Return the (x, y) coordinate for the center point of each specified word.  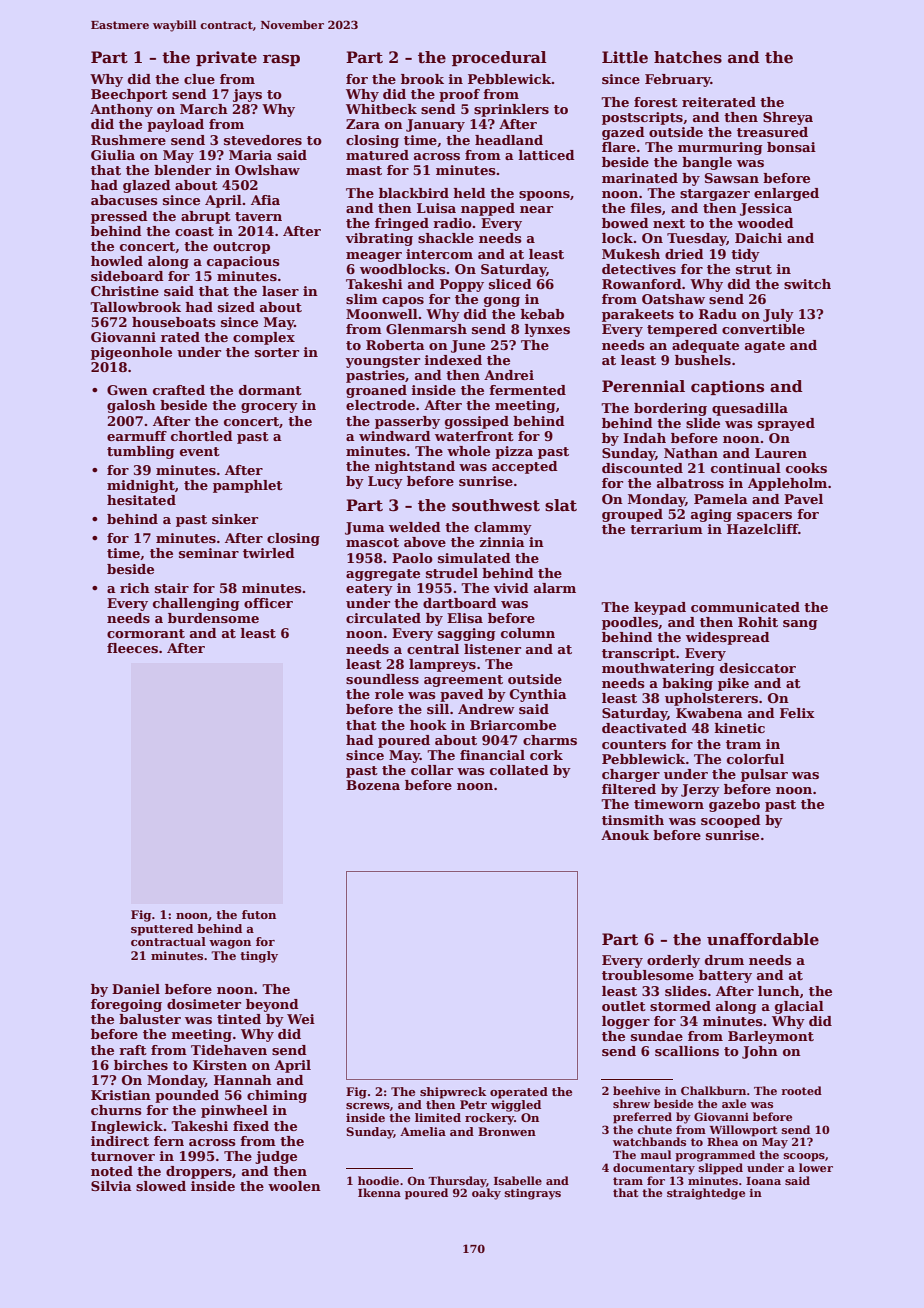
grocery (269, 408)
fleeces (132, 648)
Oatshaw (673, 299)
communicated (745, 607)
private (226, 58)
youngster (383, 362)
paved (462, 695)
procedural (499, 58)
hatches (688, 57)
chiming (277, 1096)
